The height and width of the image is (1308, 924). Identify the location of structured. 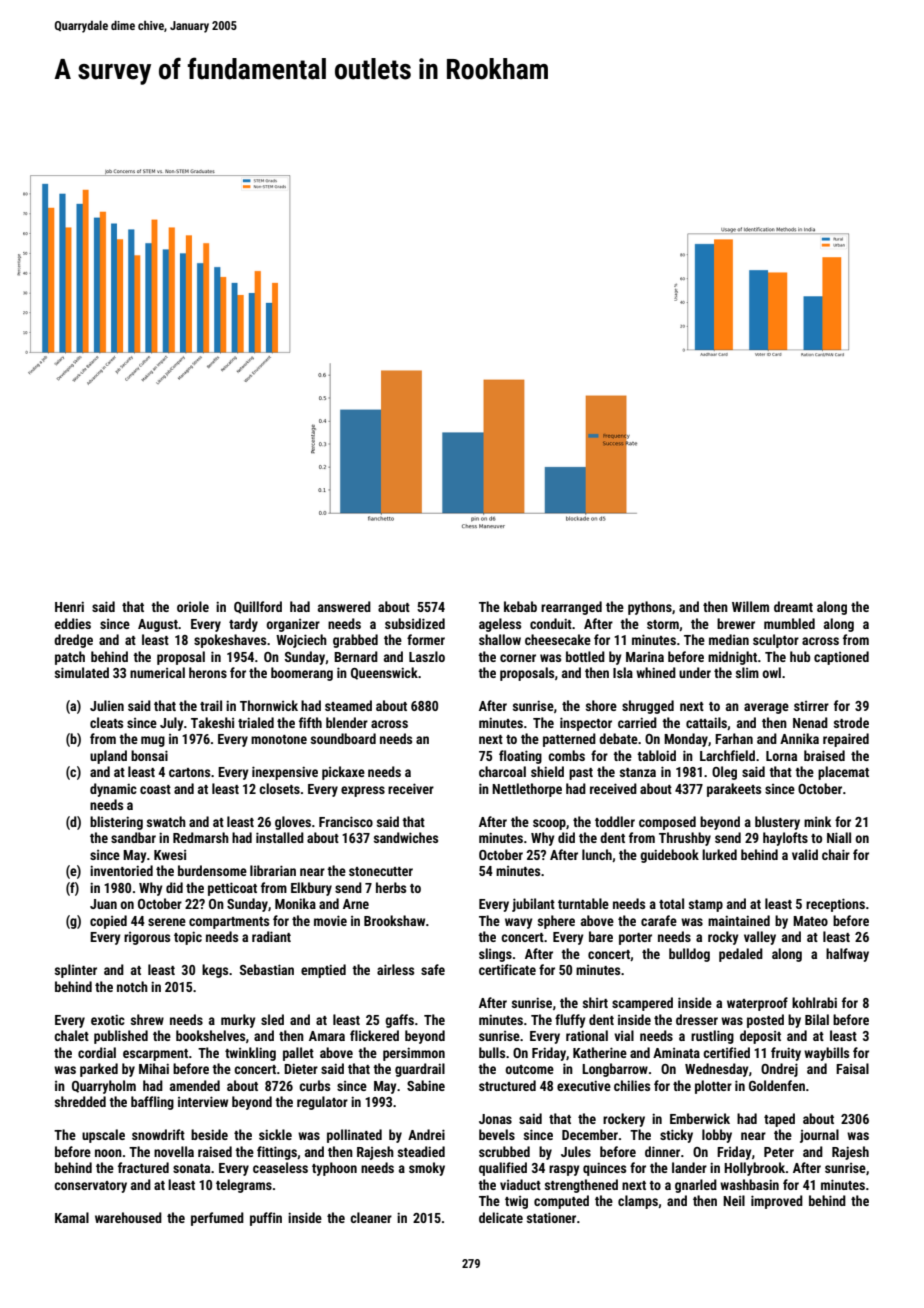
(507, 1085).
